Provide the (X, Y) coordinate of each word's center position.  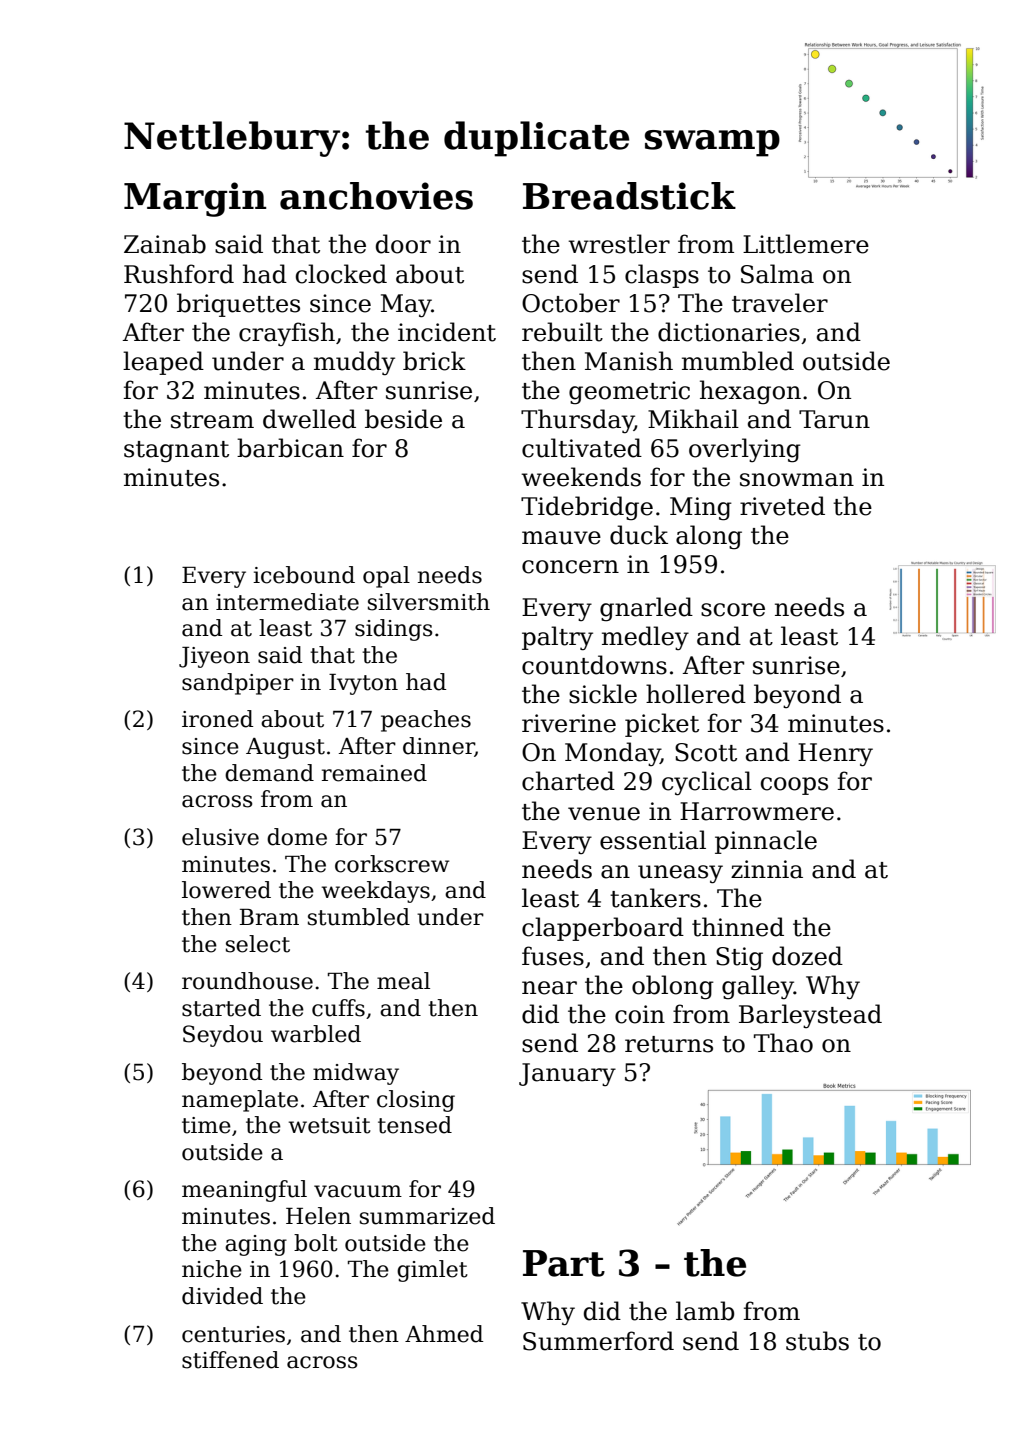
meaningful (244, 1191)
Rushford (179, 274)
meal (403, 981)
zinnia (767, 869)
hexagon (750, 392)
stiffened (230, 1360)
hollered (696, 694)
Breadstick (629, 196)
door (403, 244)
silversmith (429, 602)
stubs (817, 1341)
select (258, 944)
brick (434, 361)
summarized (427, 1216)
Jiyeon (214, 657)
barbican (290, 448)
